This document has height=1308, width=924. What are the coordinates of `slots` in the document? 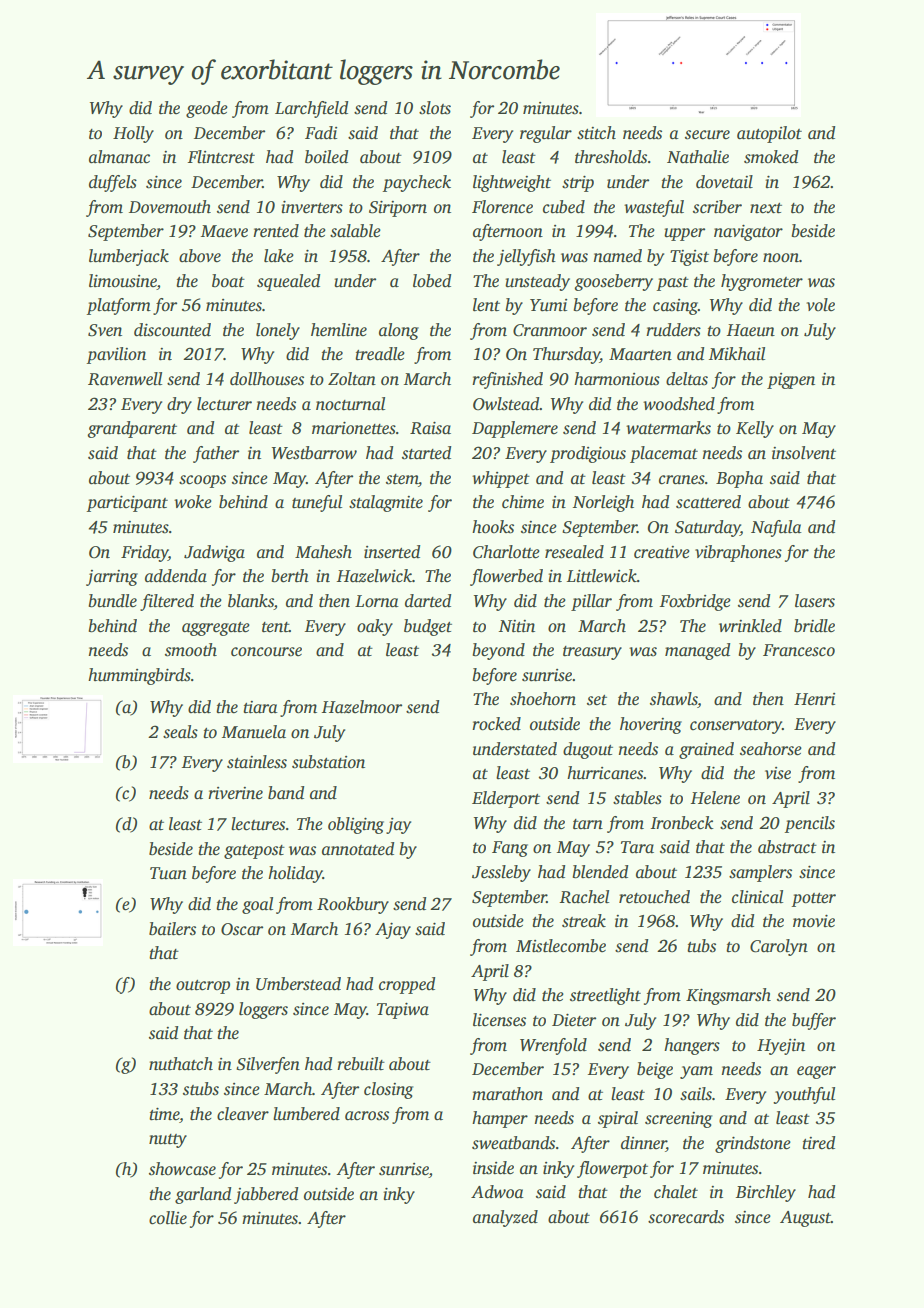 It's located at (435, 108).
